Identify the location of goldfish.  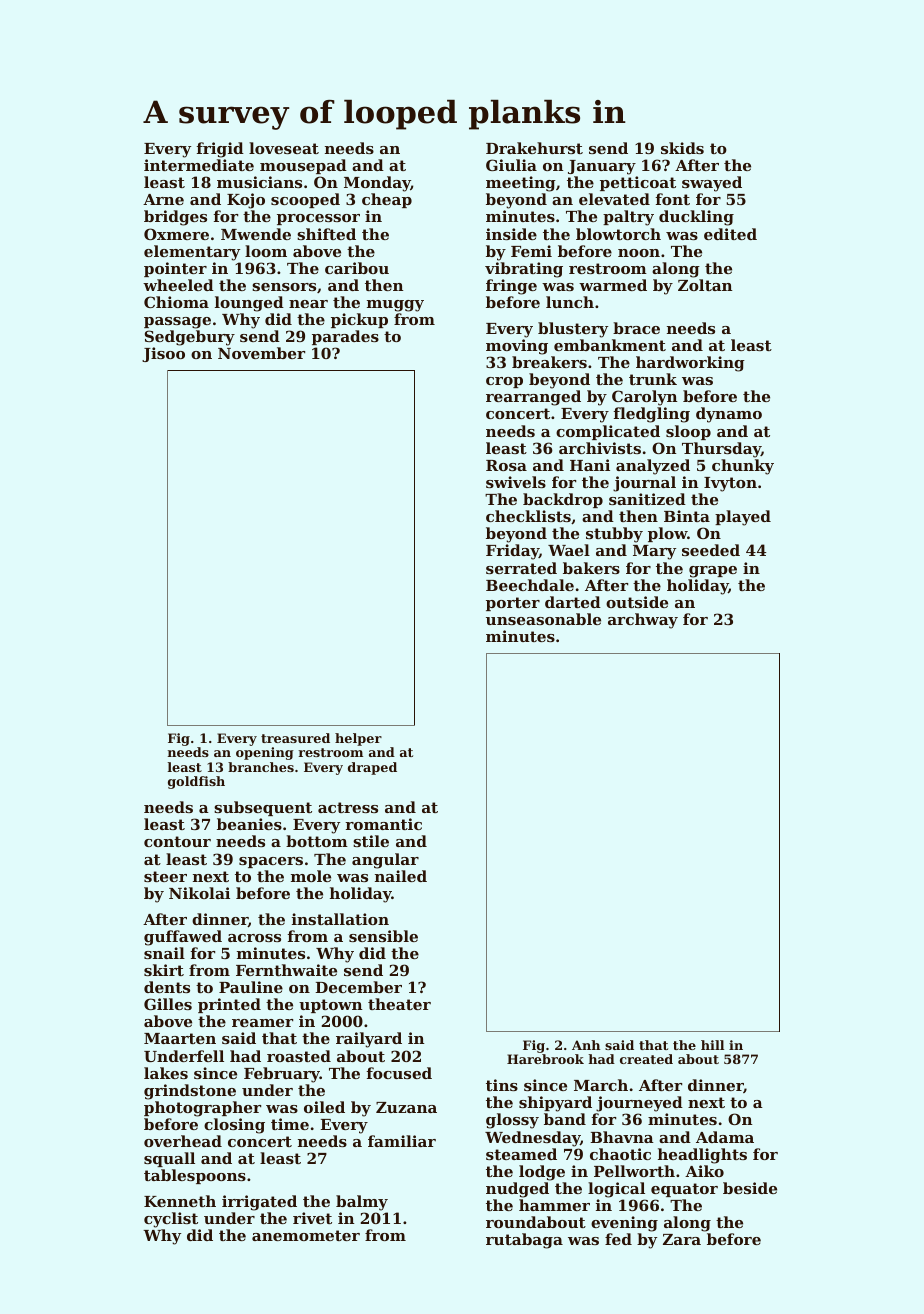
(196, 782).
